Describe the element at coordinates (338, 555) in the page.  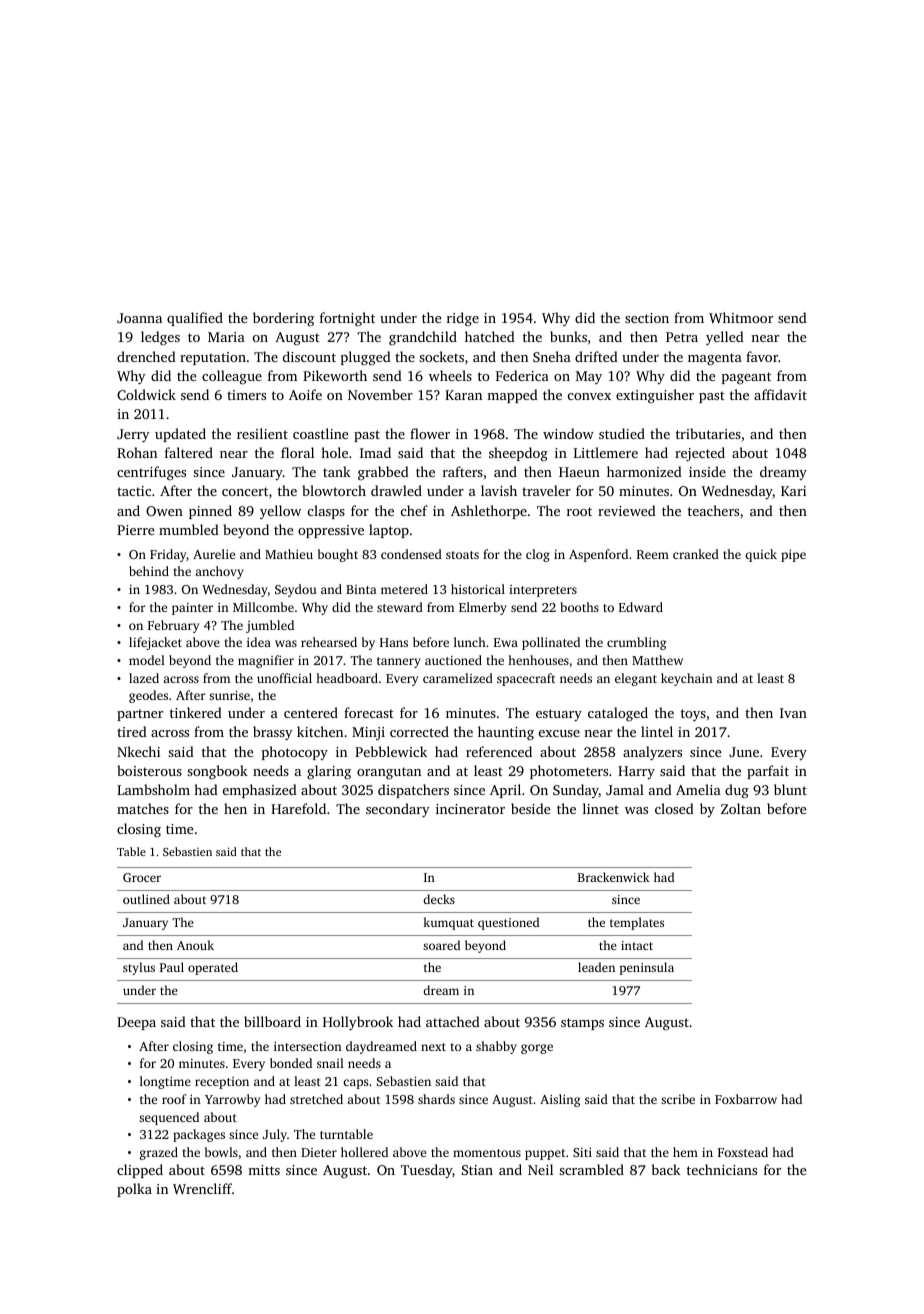
I see `bought` at that location.
